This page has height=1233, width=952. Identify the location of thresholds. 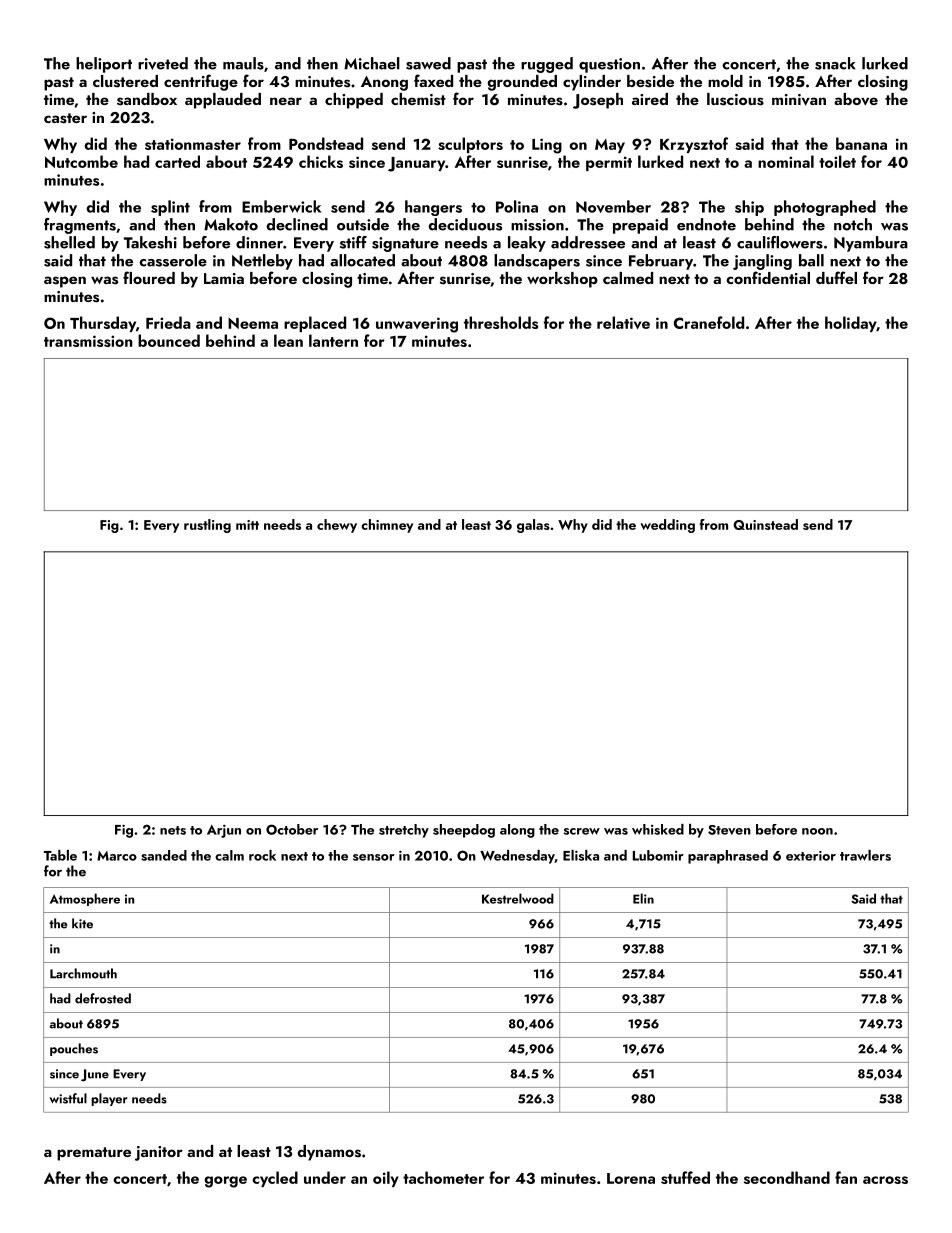
(501, 322).
